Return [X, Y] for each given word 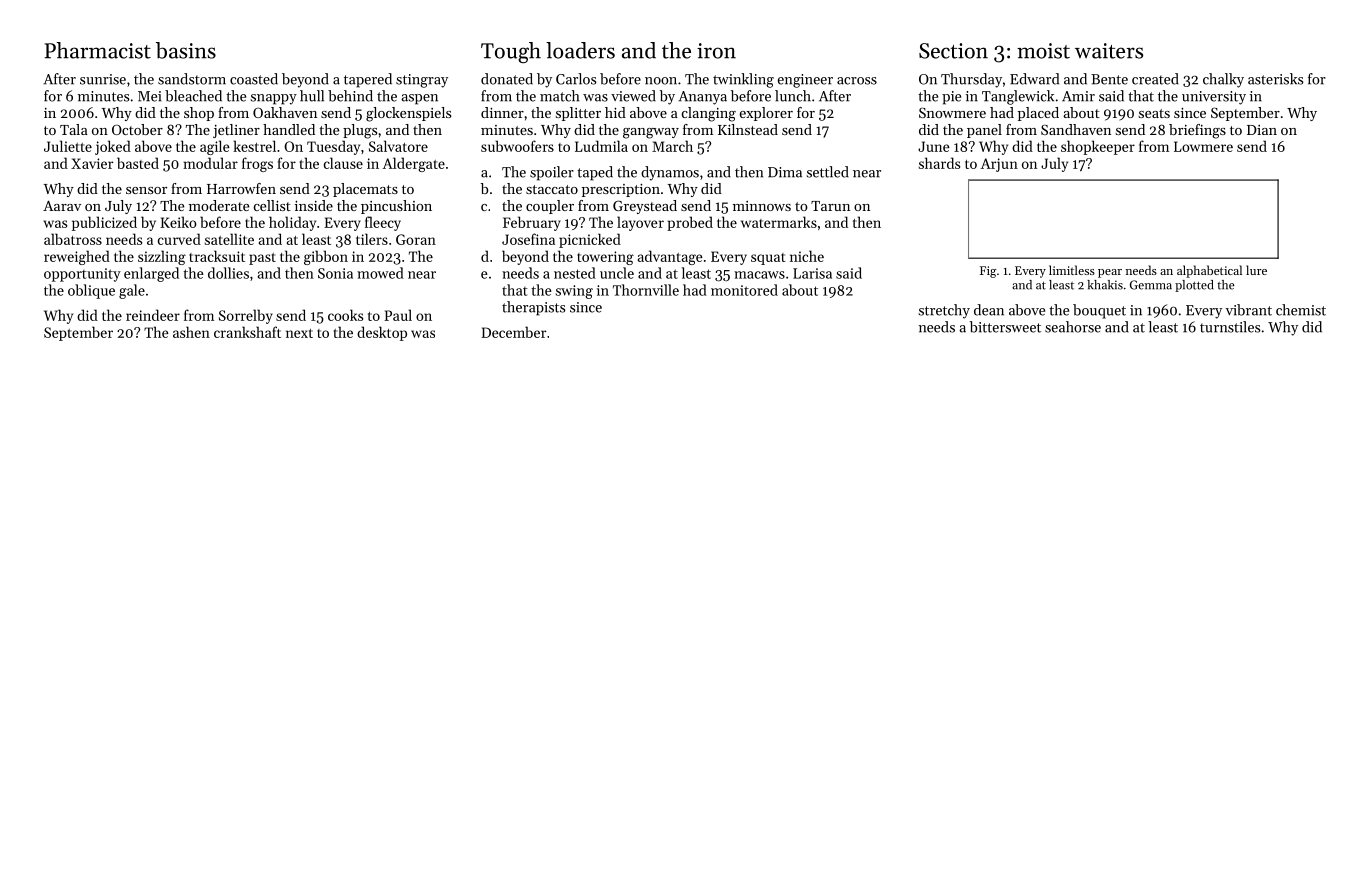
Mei [149, 96]
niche [807, 256]
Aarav [62, 205]
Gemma [1151, 285]
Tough [511, 52]
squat [768, 259]
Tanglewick [1018, 97]
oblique [91, 291]
